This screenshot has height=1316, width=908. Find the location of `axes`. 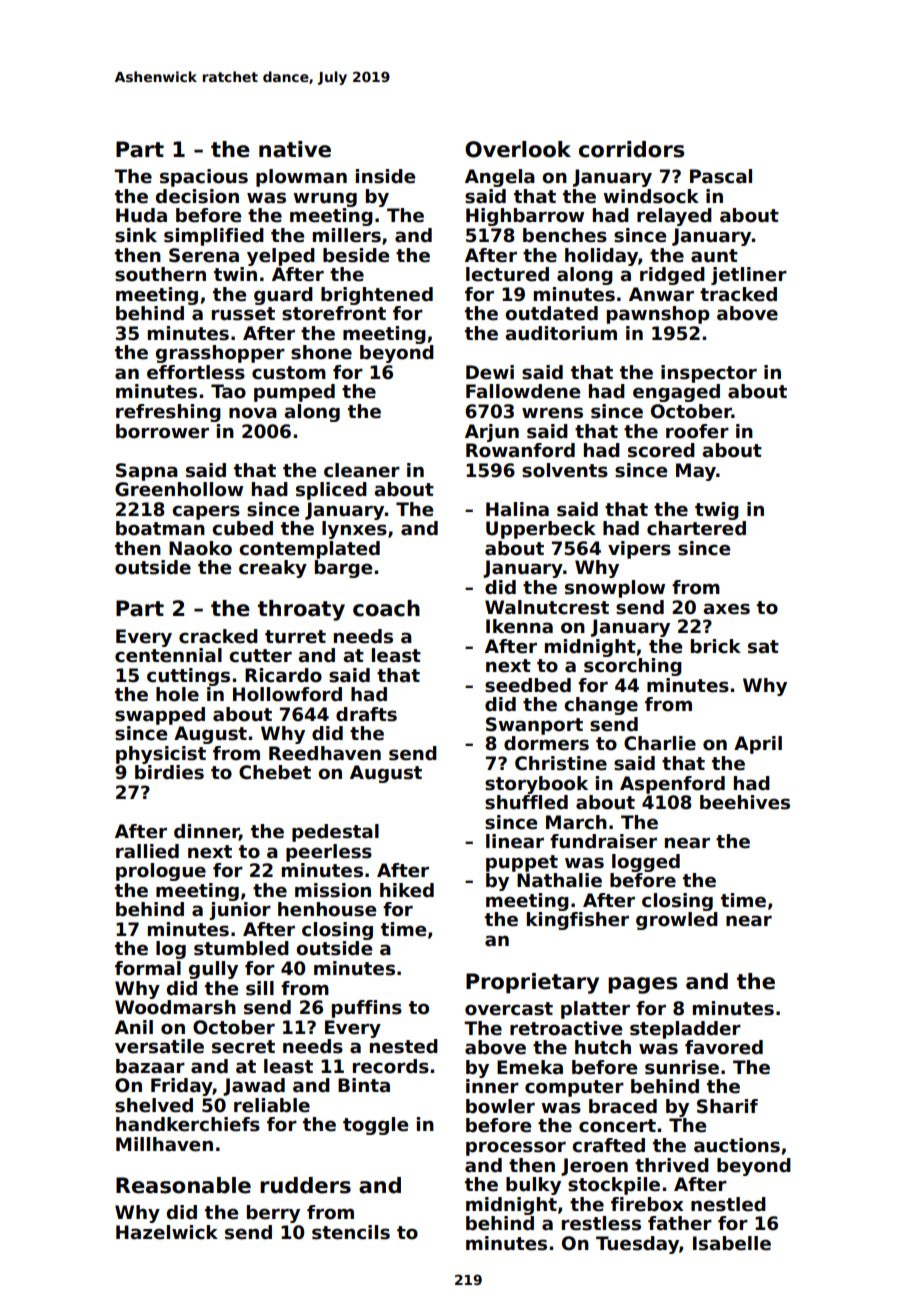

axes is located at coordinates (726, 609).
